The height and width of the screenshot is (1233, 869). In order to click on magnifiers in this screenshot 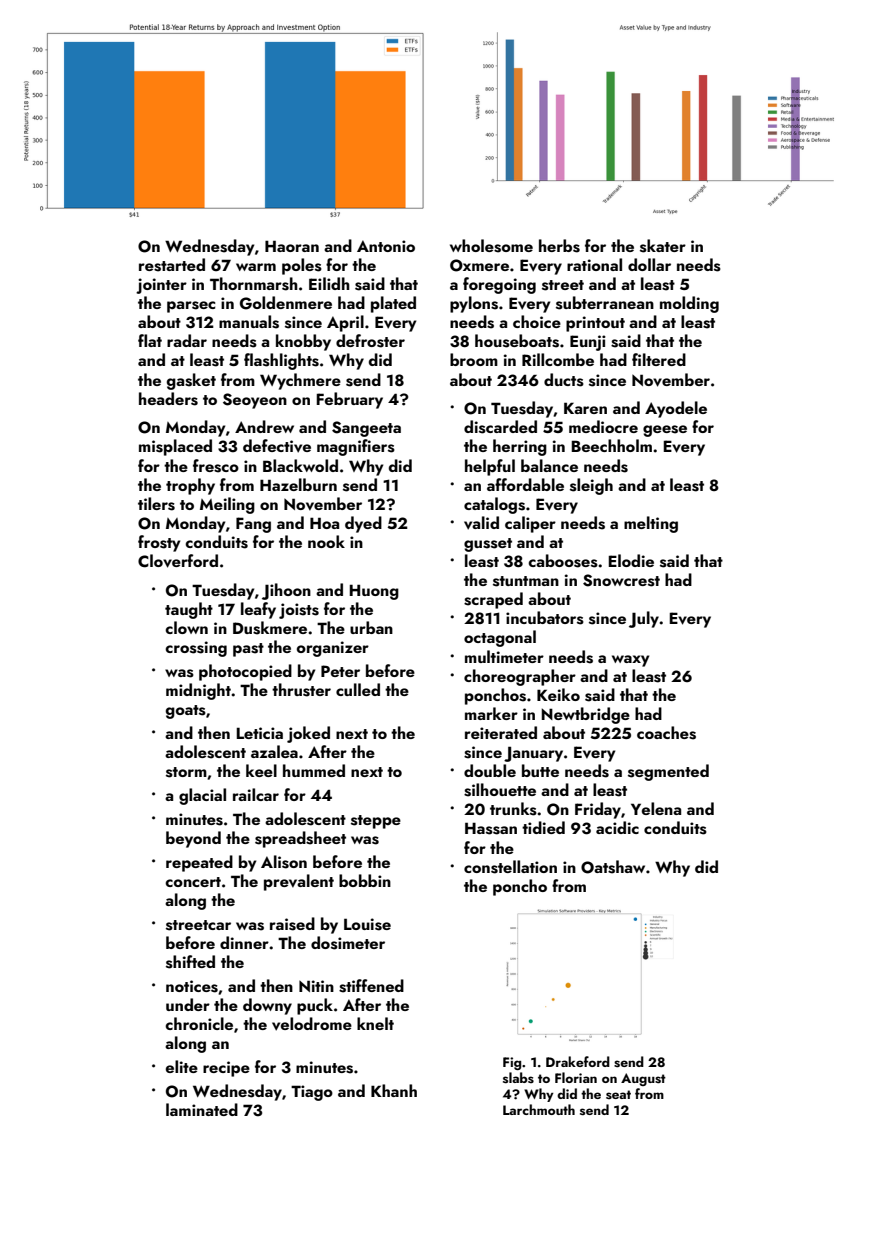, I will do `click(356, 447)`.
